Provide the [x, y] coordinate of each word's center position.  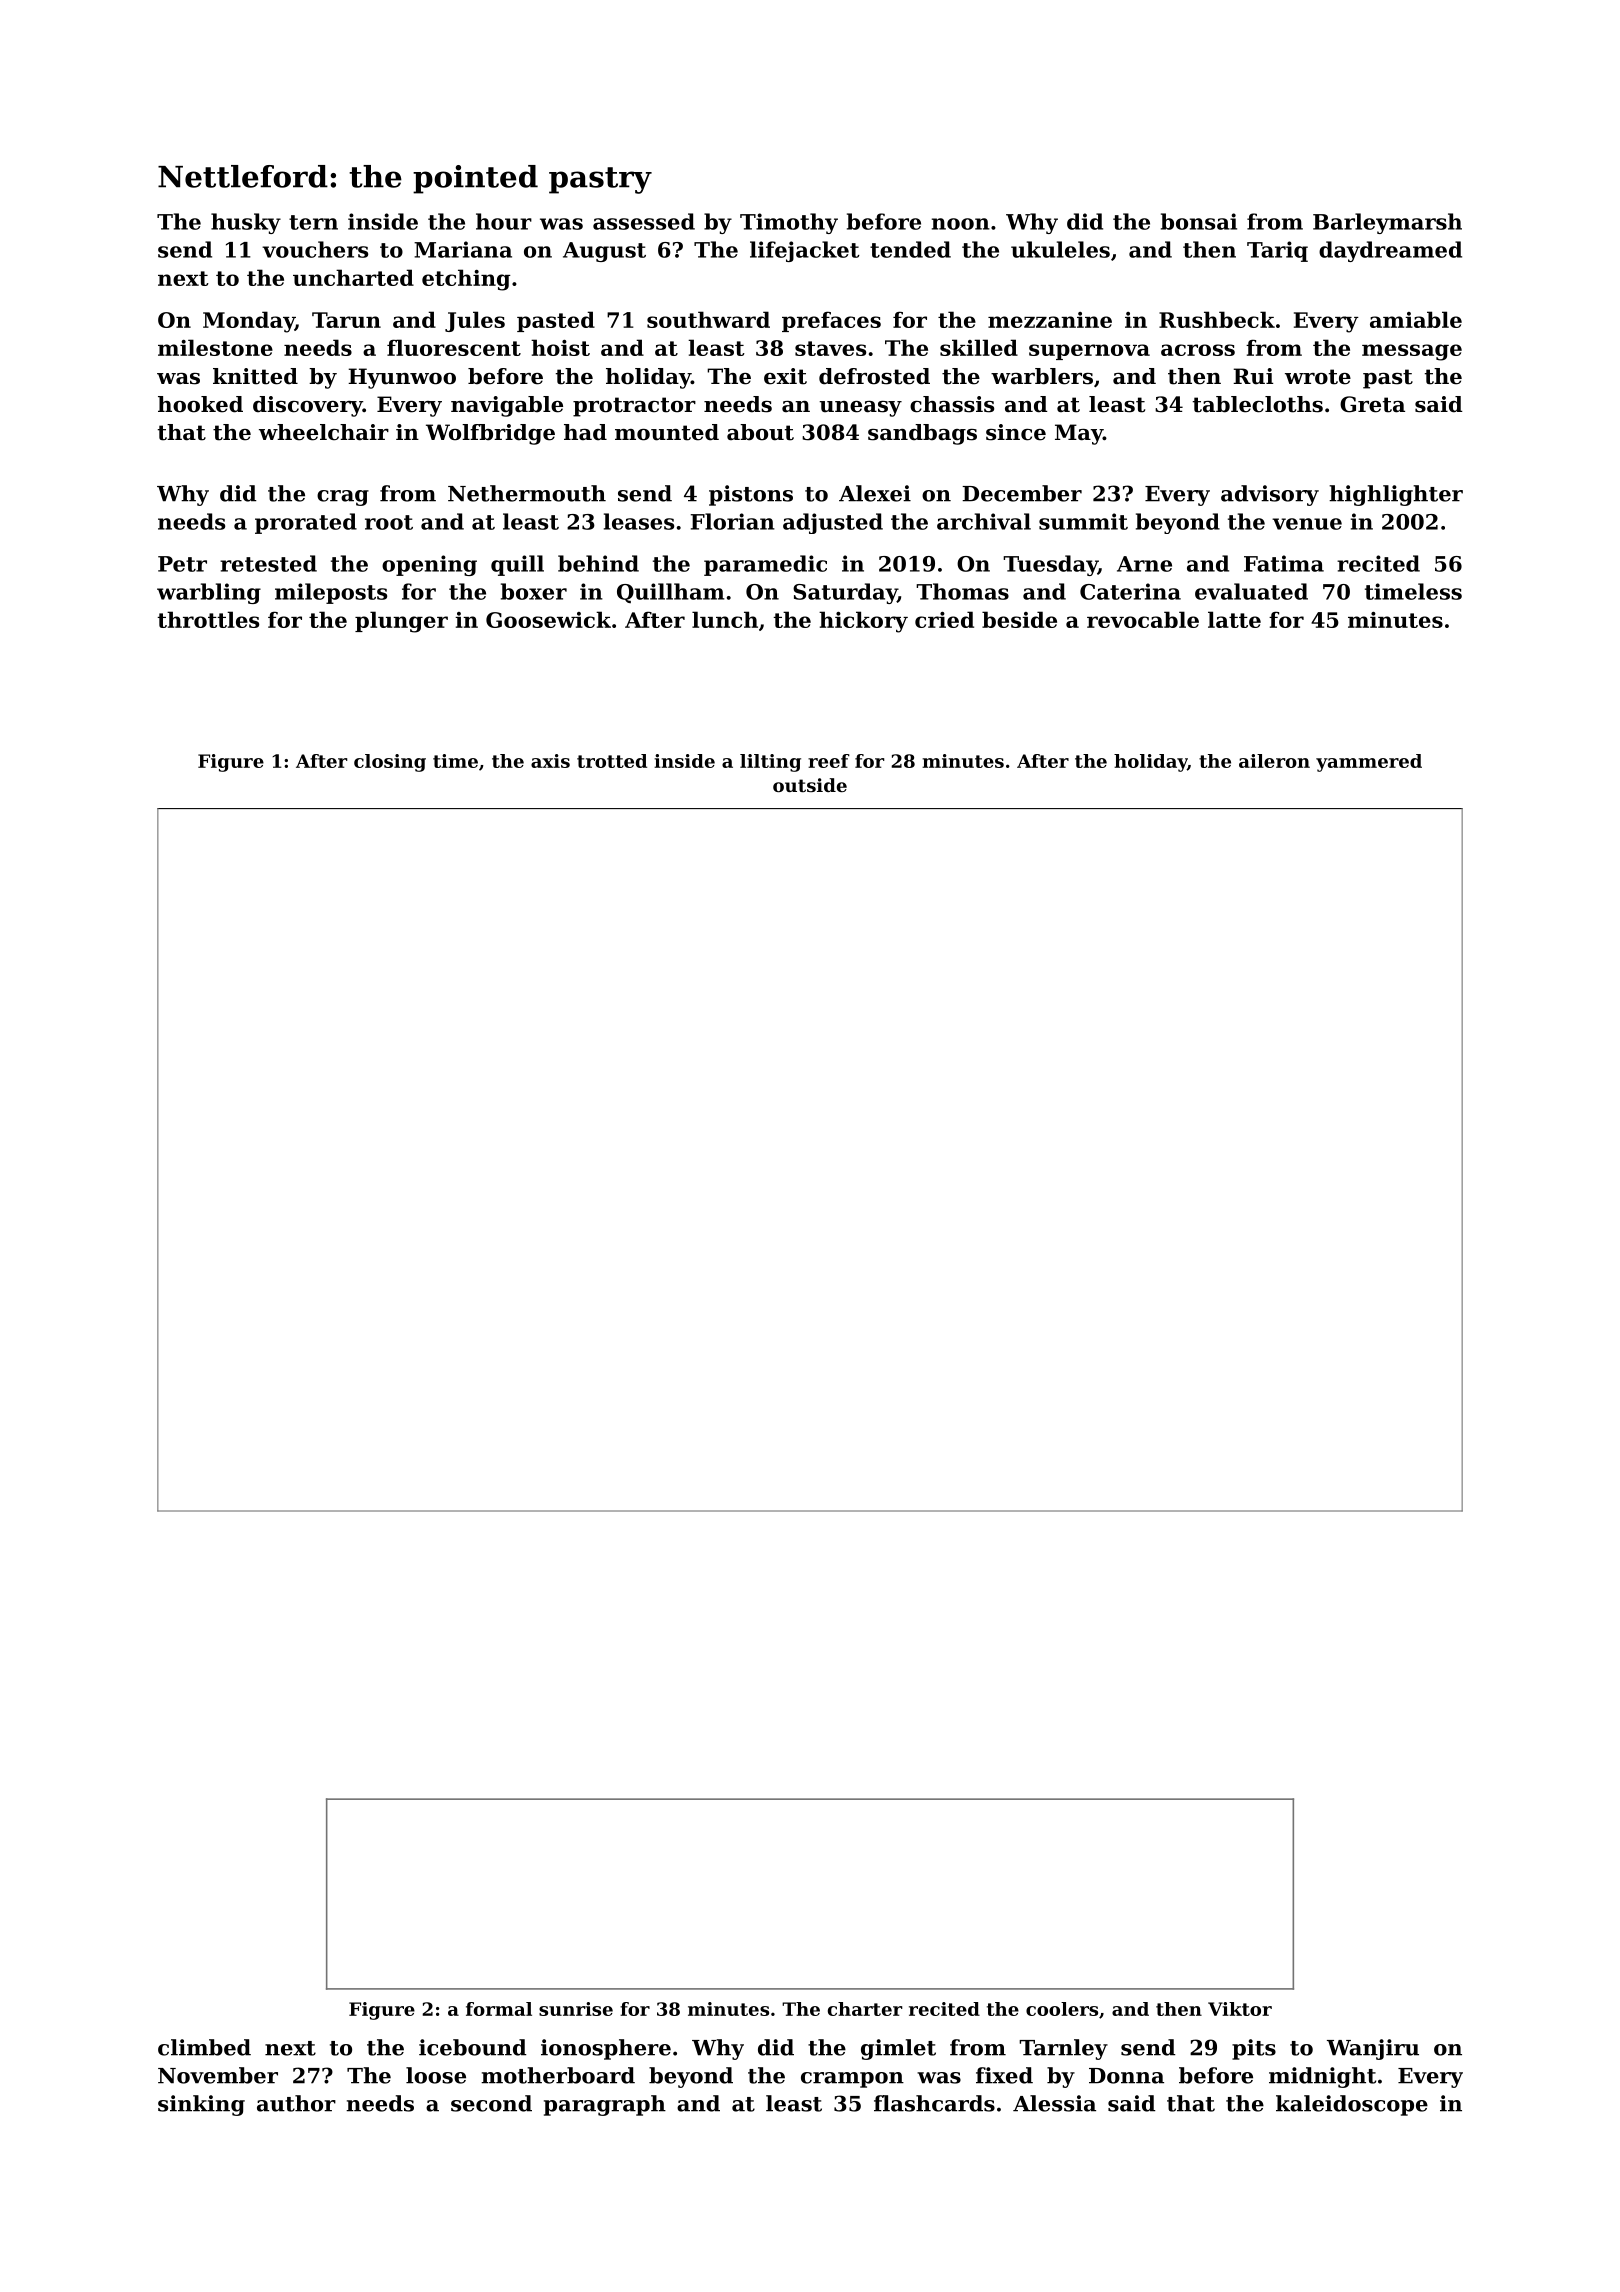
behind [598, 563]
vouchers [315, 249]
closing [390, 763]
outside [810, 785]
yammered [1369, 763]
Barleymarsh [1387, 223]
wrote [1318, 377]
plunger [401, 622]
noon [961, 224]
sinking [201, 2105]
